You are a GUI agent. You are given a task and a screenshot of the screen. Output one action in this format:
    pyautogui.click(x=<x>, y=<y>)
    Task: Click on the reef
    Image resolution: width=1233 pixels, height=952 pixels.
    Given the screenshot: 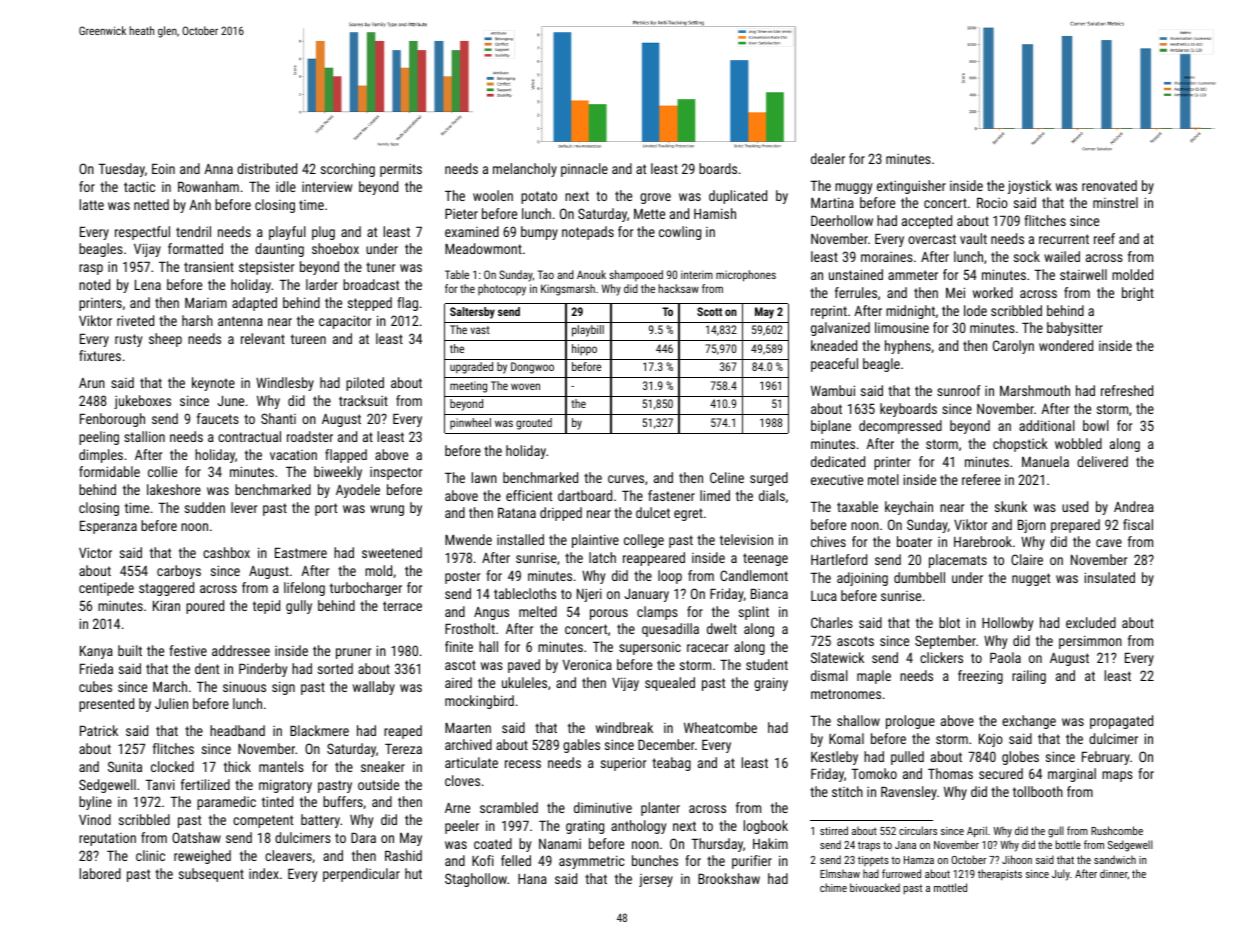 What is the action you would take?
    pyautogui.click(x=1104, y=238)
